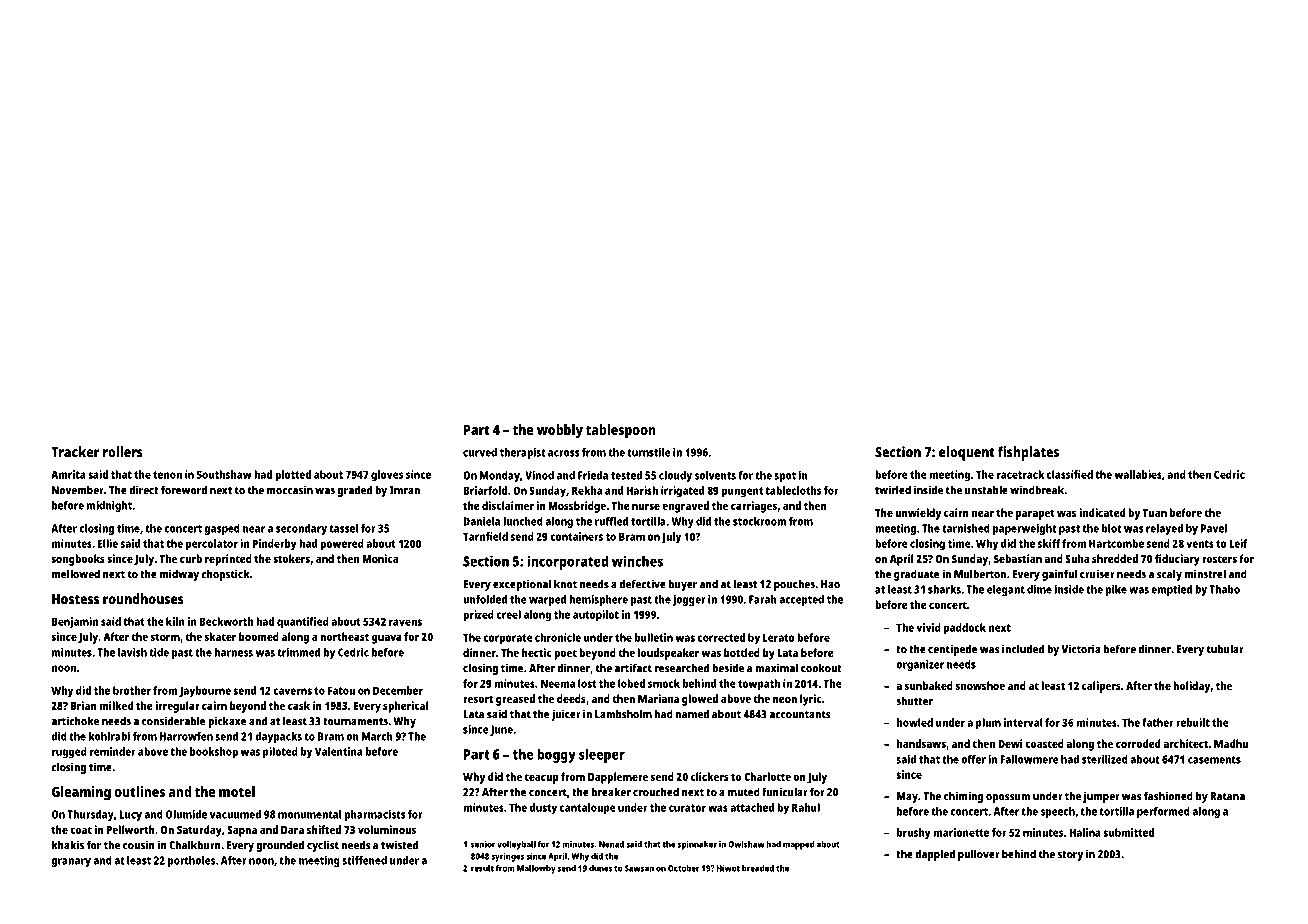  Describe the element at coordinates (1225, 649) in the screenshot. I see `tubular` at that location.
